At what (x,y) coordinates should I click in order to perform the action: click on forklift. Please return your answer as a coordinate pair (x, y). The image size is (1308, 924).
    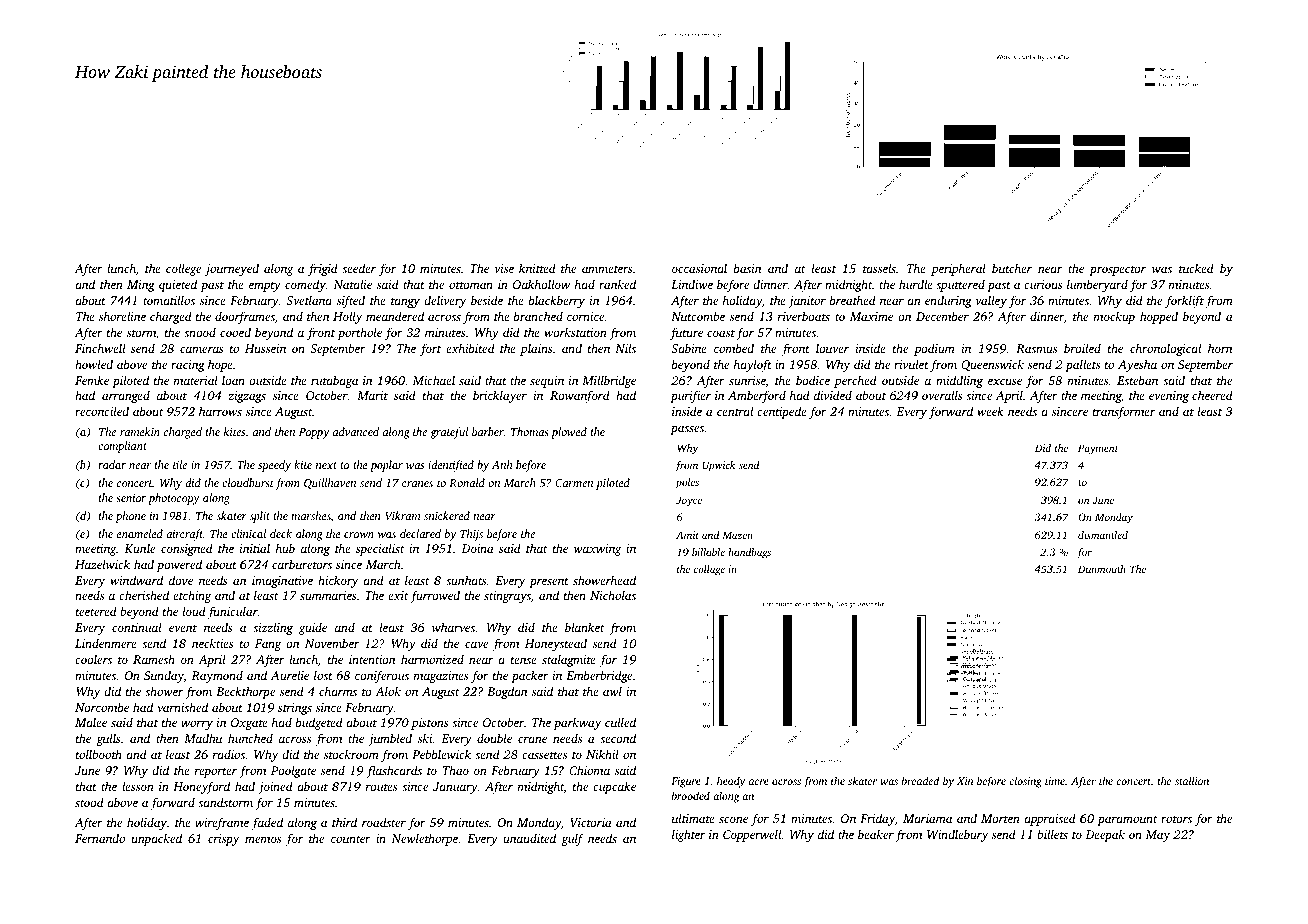
    Looking at the image, I should click on (1184, 301).
